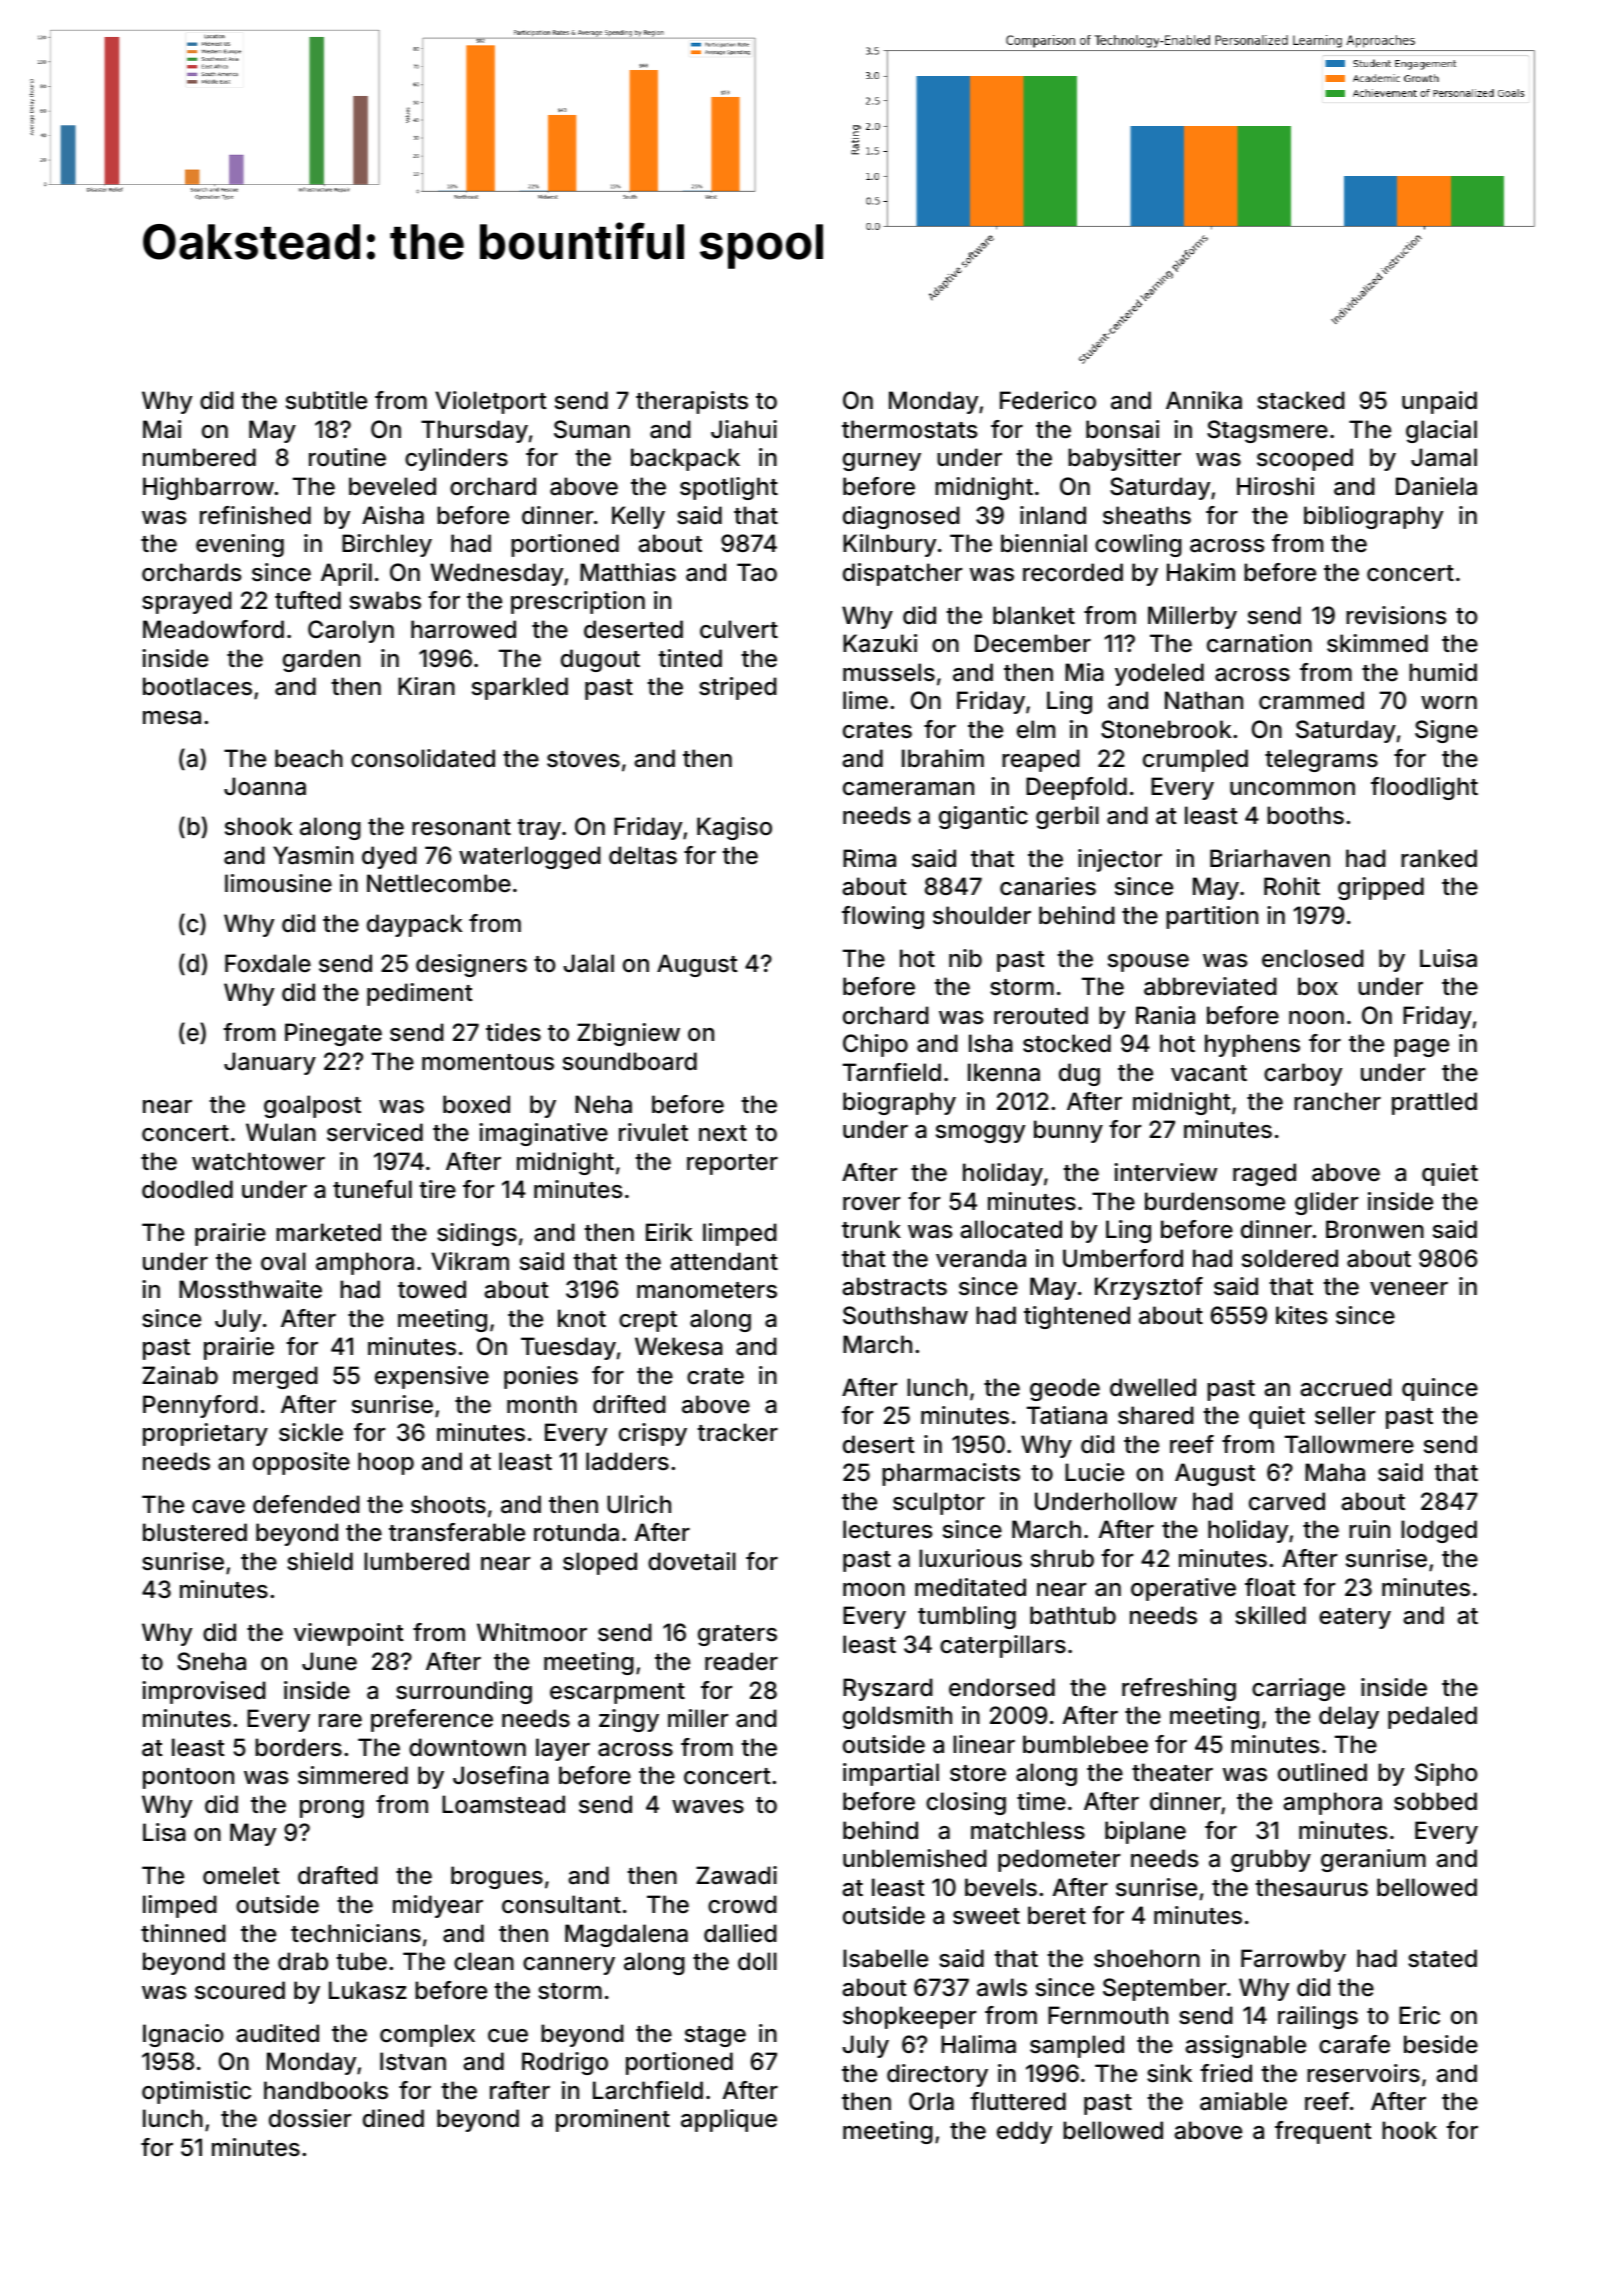  I want to click on Hiroshi, so click(1275, 486).
